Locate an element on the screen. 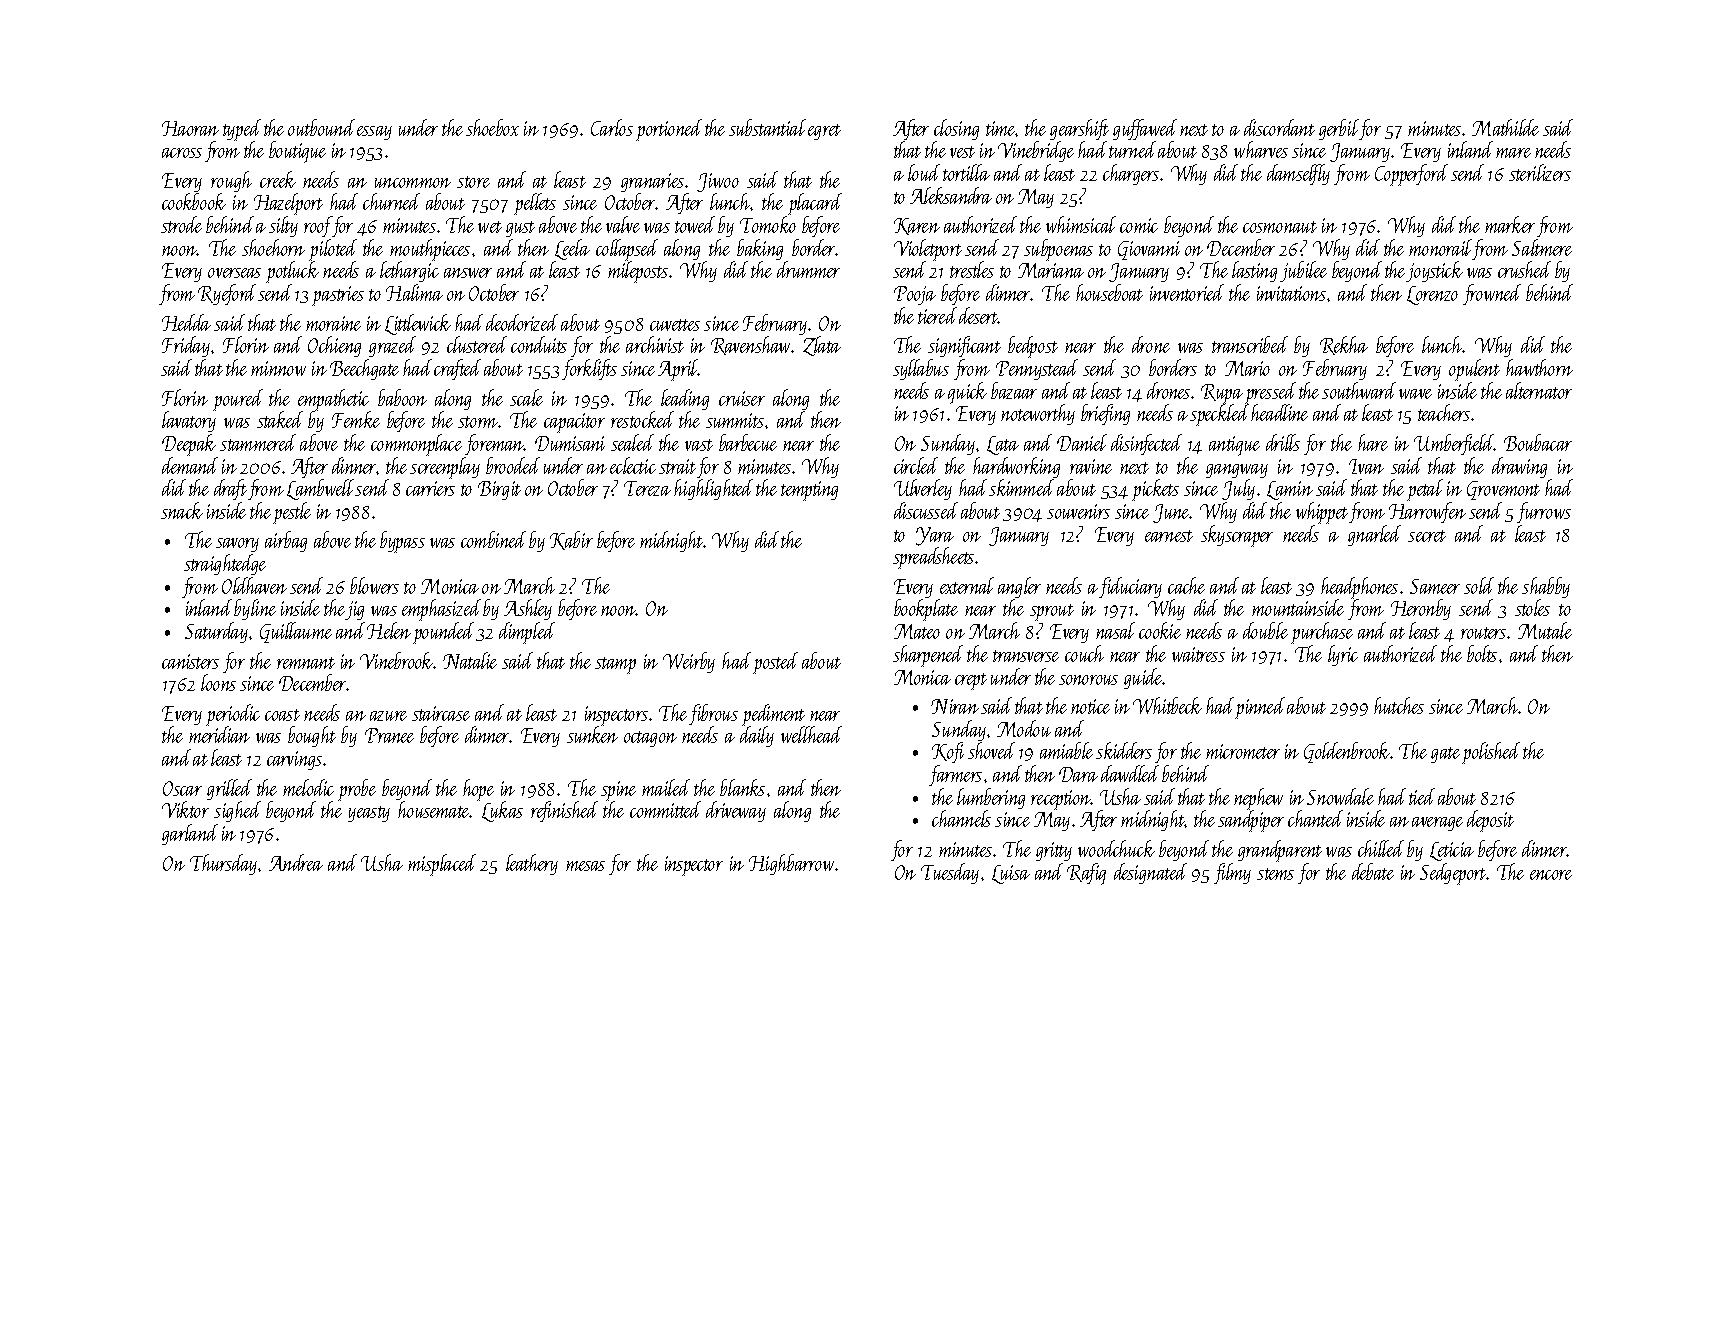 The image size is (1734, 1340). Highbarrow is located at coordinates (791, 864).
